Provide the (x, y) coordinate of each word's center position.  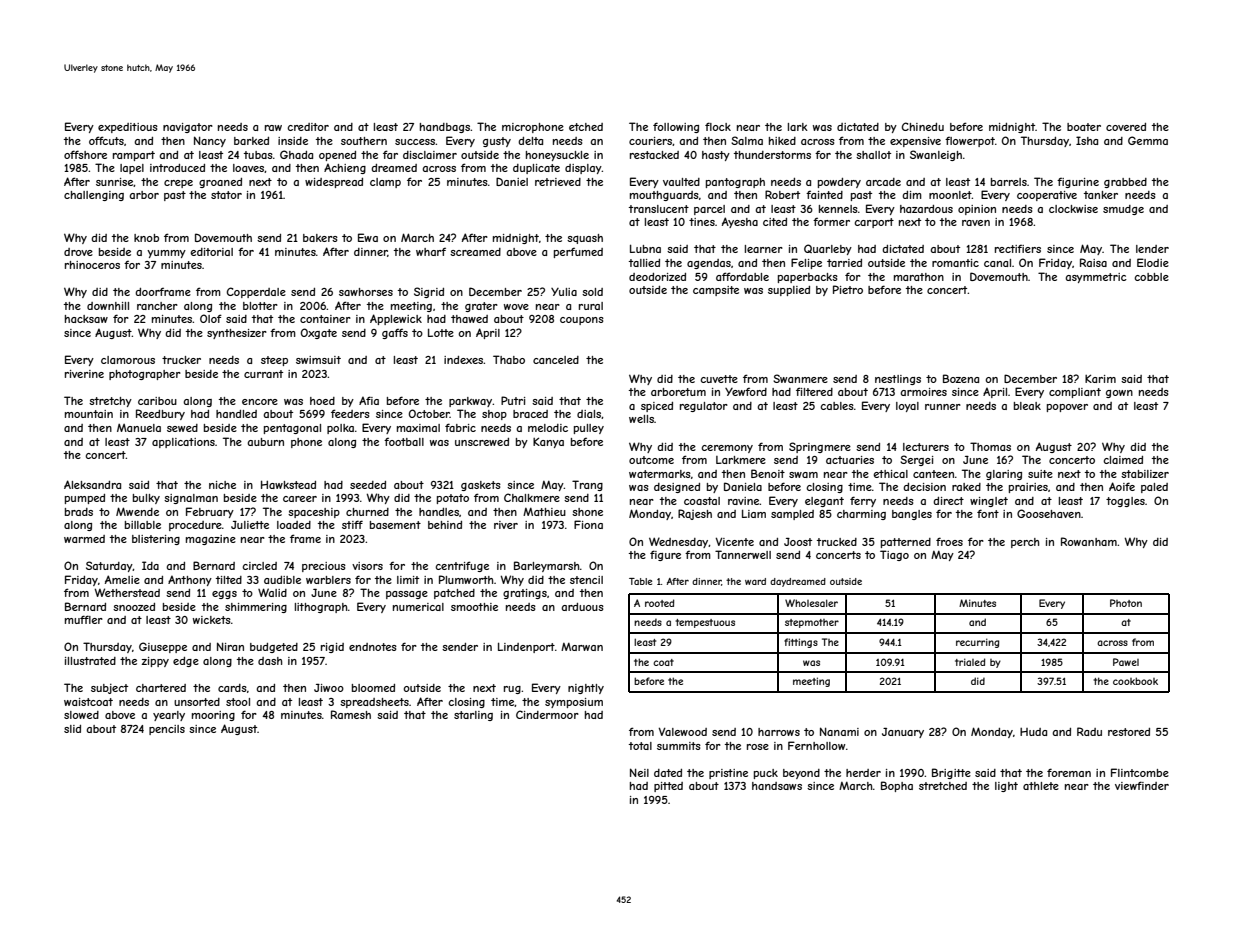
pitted (668, 787)
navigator (188, 128)
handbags (445, 128)
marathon (919, 277)
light (1006, 787)
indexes (463, 360)
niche (222, 485)
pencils (167, 730)
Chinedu (923, 126)
